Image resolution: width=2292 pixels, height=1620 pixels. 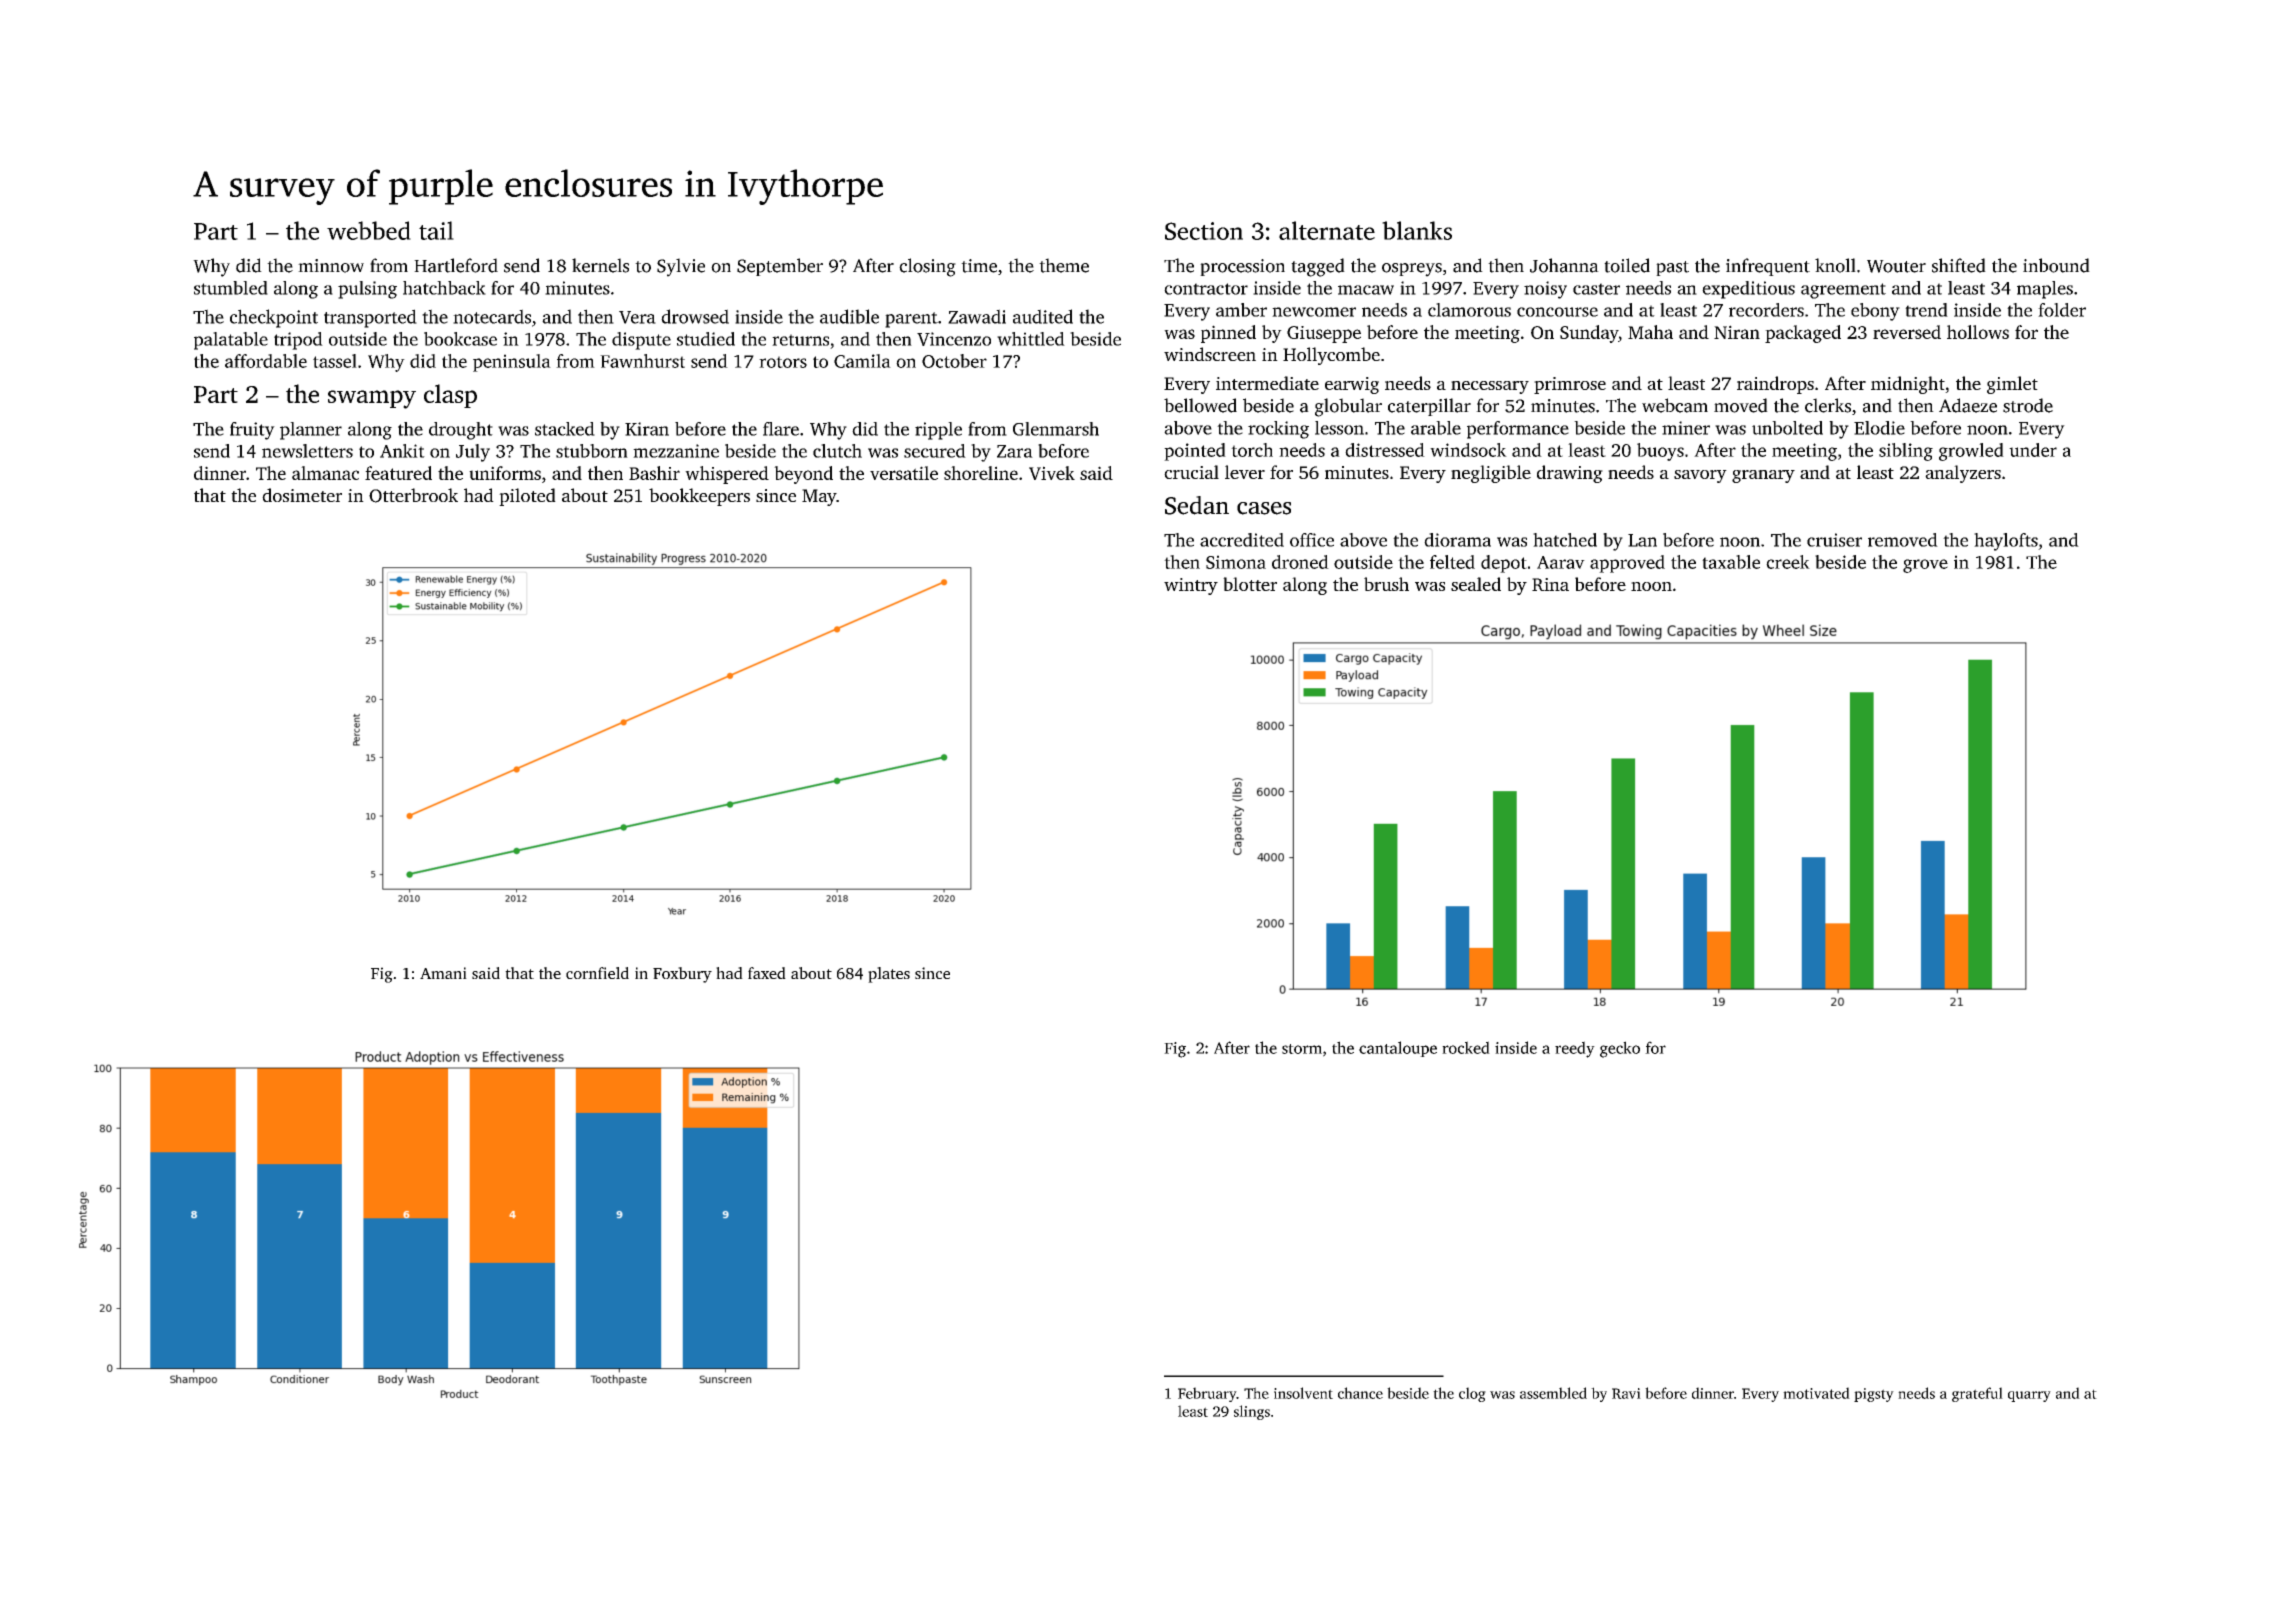 What do you see at coordinates (1252, 1412) in the document?
I see `slings` at bounding box center [1252, 1412].
